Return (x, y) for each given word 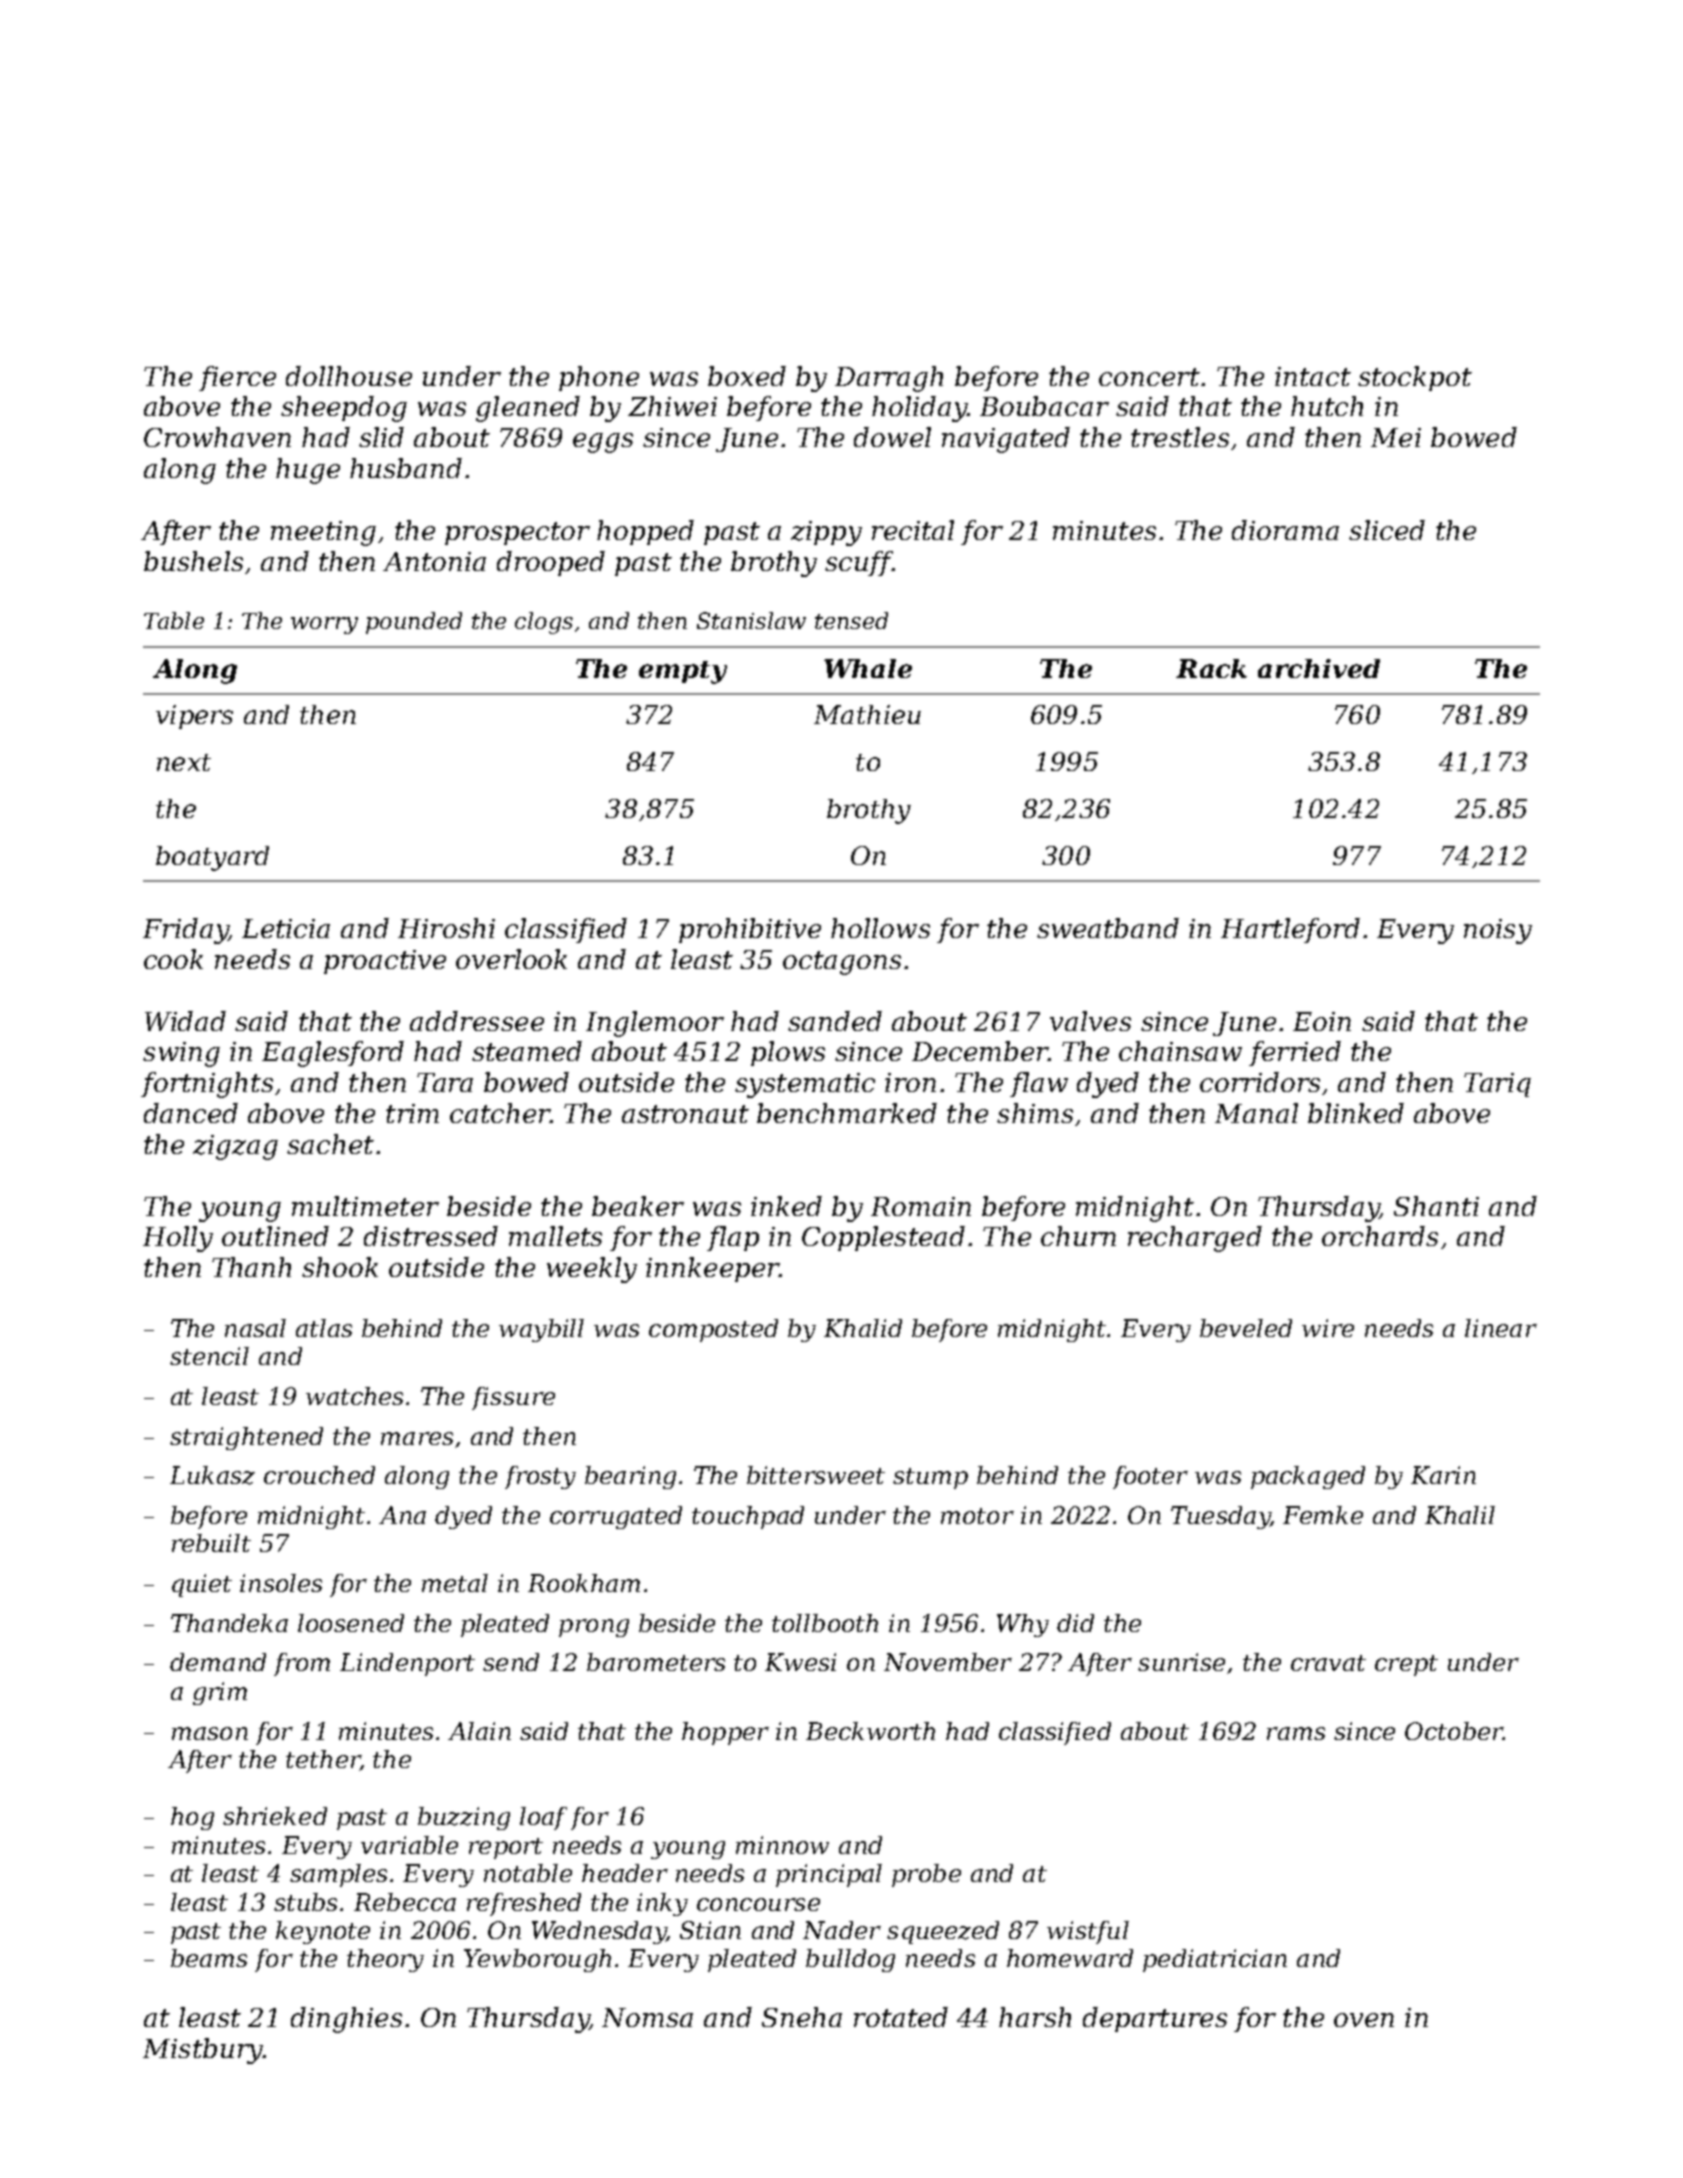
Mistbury (203, 2051)
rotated (901, 2017)
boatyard (212, 858)
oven (1364, 2020)
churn (1078, 1236)
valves (1090, 1021)
